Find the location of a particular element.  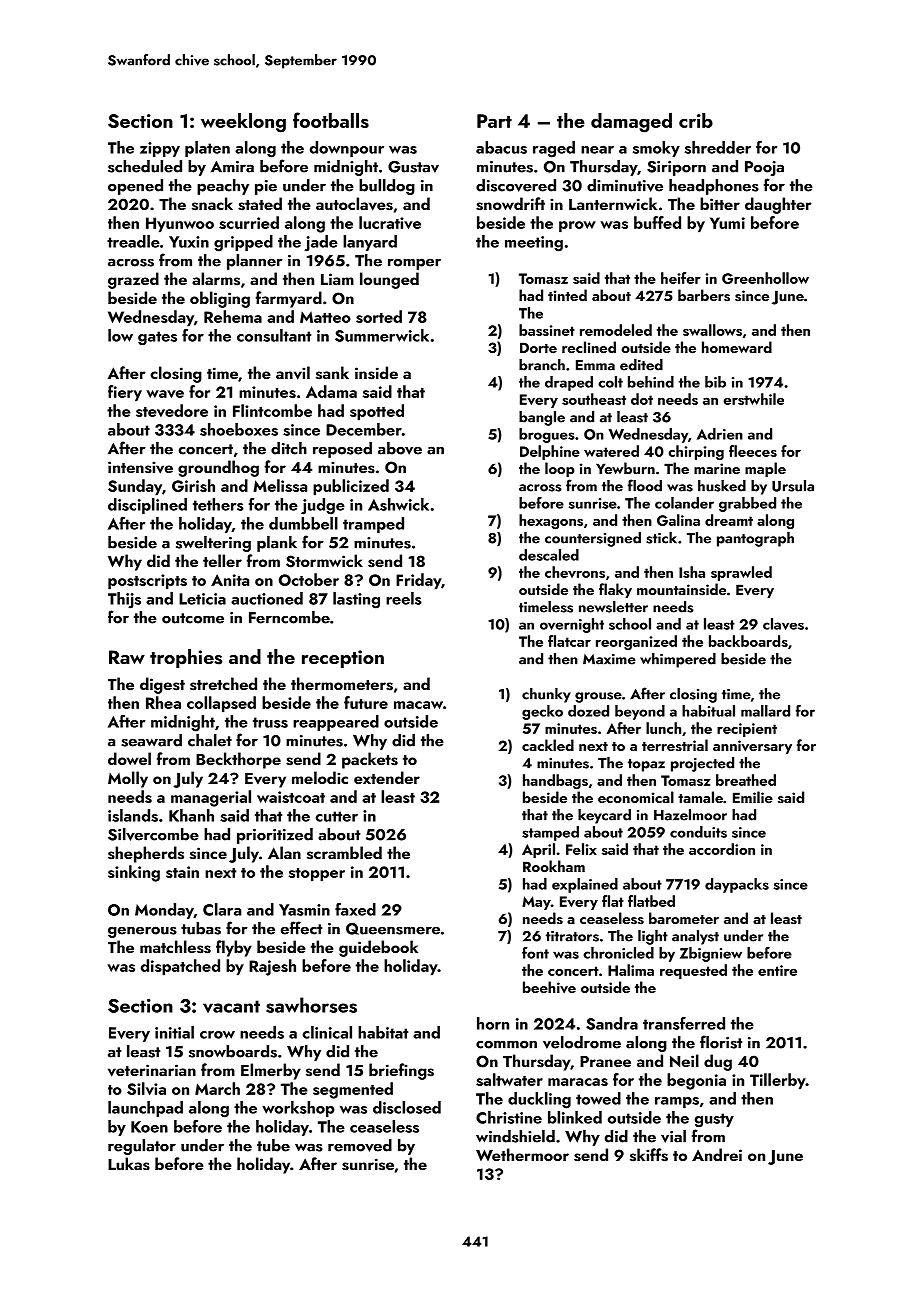

jade is located at coordinates (321, 243).
